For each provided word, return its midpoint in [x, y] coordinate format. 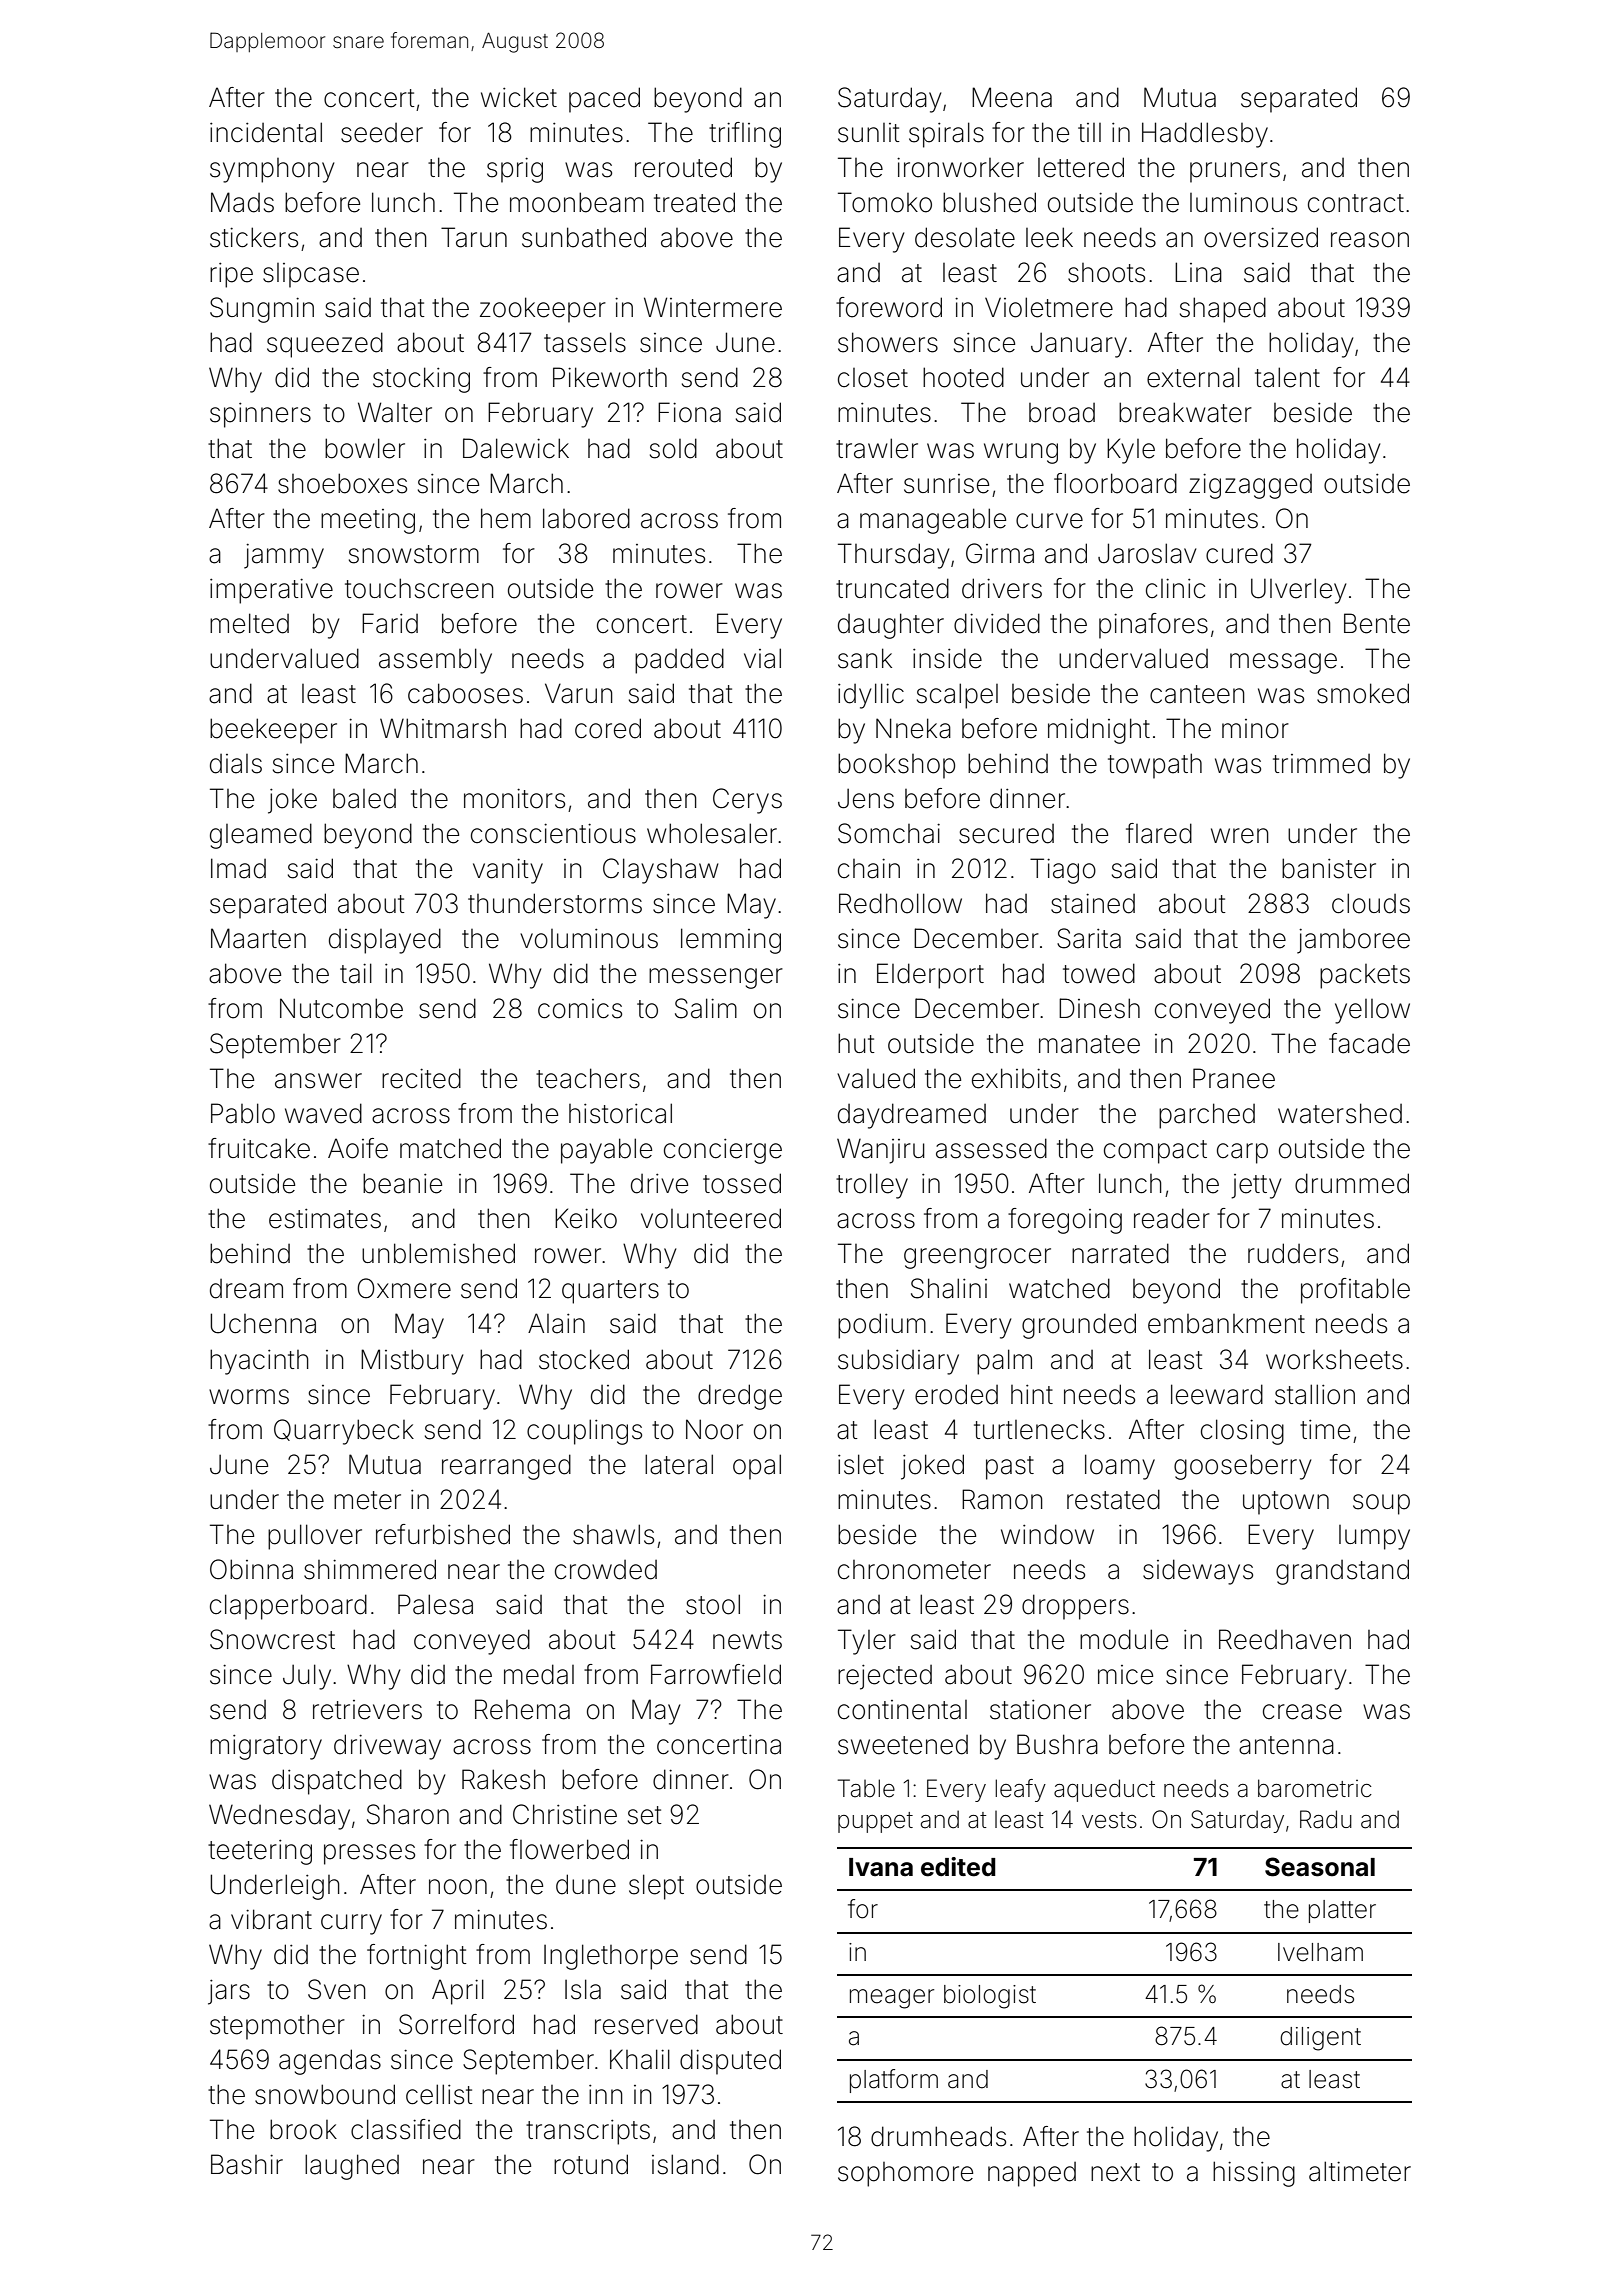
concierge [723, 1151]
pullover [315, 1537]
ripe [231, 275]
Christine [565, 1814]
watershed [1340, 1113]
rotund [591, 2164]
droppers [1075, 1607]
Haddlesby [1205, 135]
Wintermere [713, 307]
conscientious [553, 834]
